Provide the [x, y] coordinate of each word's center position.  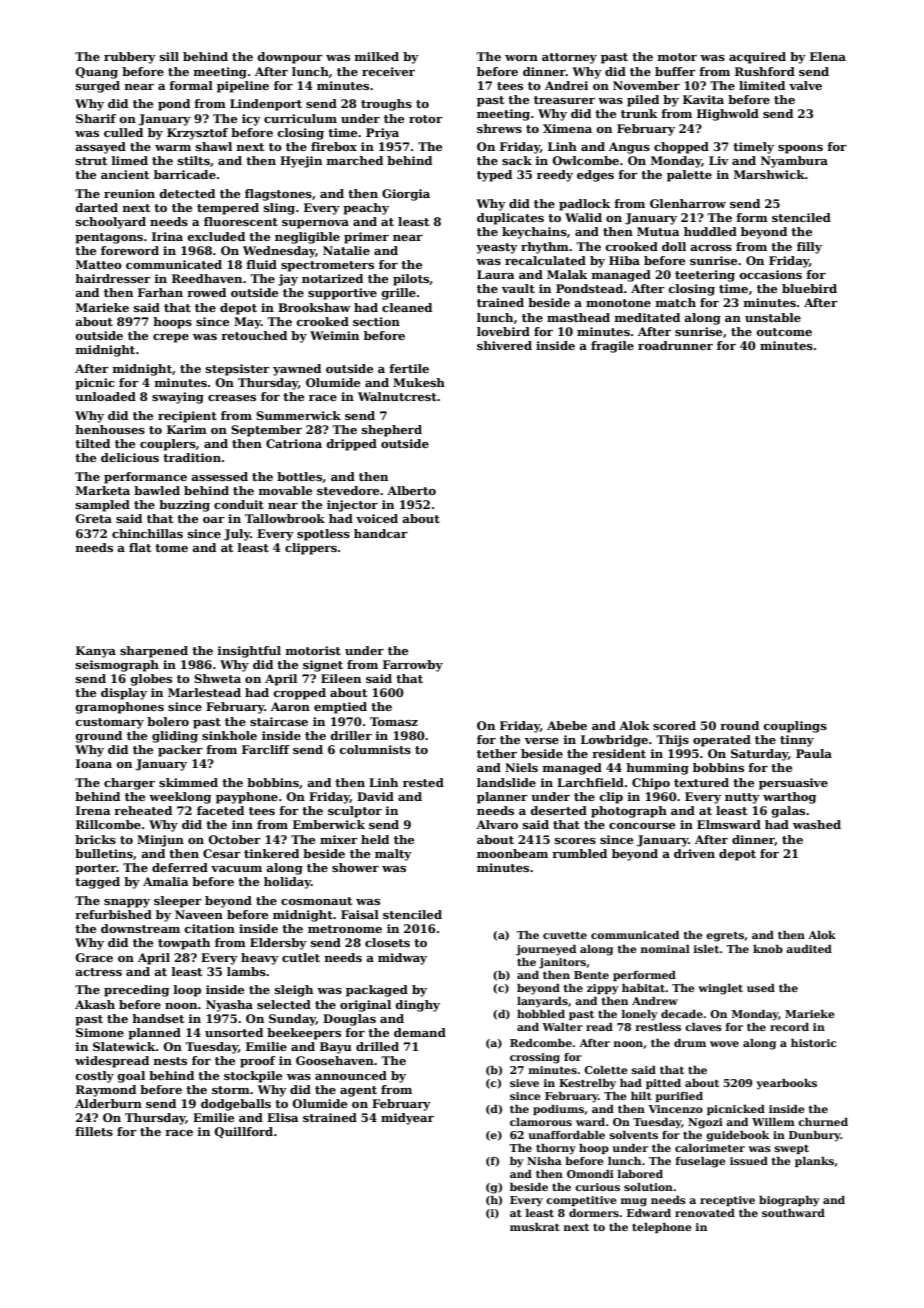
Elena [828, 56]
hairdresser [113, 278]
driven [694, 853]
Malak [567, 274]
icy [251, 120]
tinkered [271, 853]
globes [151, 680]
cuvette [565, 935]
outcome [784, 332]
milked [376, 56]
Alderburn [108, 1103]
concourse [642, 826]
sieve [524, 1083]
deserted [559, 810]
